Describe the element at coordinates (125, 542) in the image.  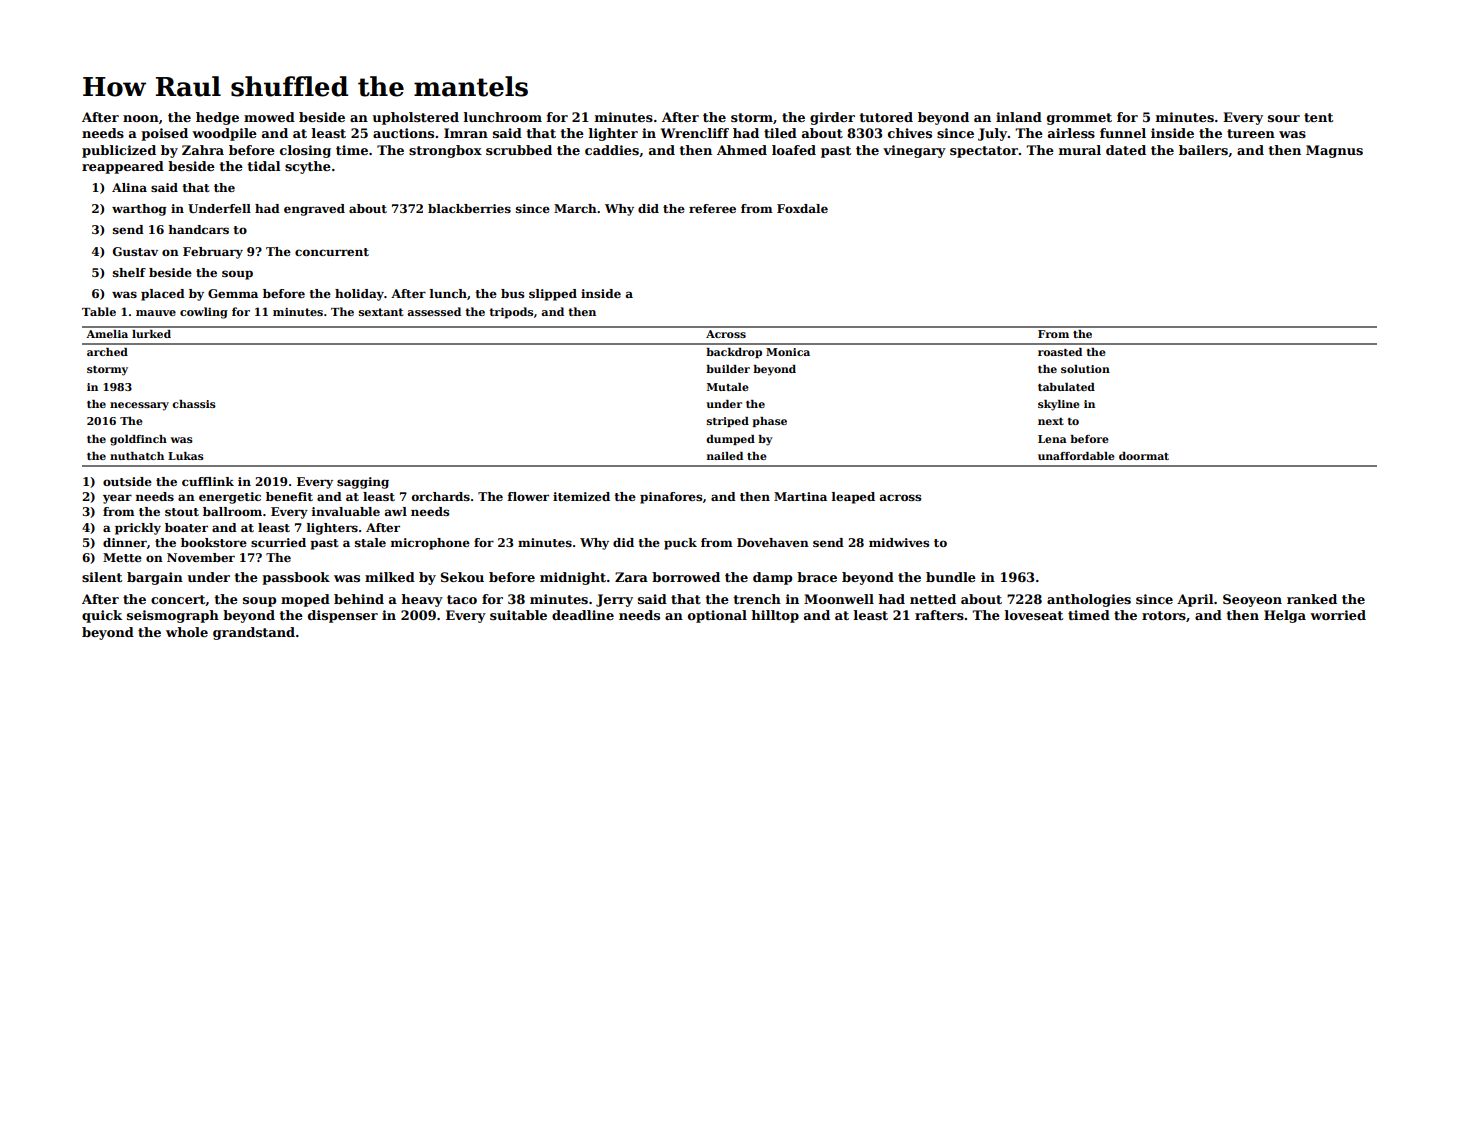
I see `dinner` at that location.
